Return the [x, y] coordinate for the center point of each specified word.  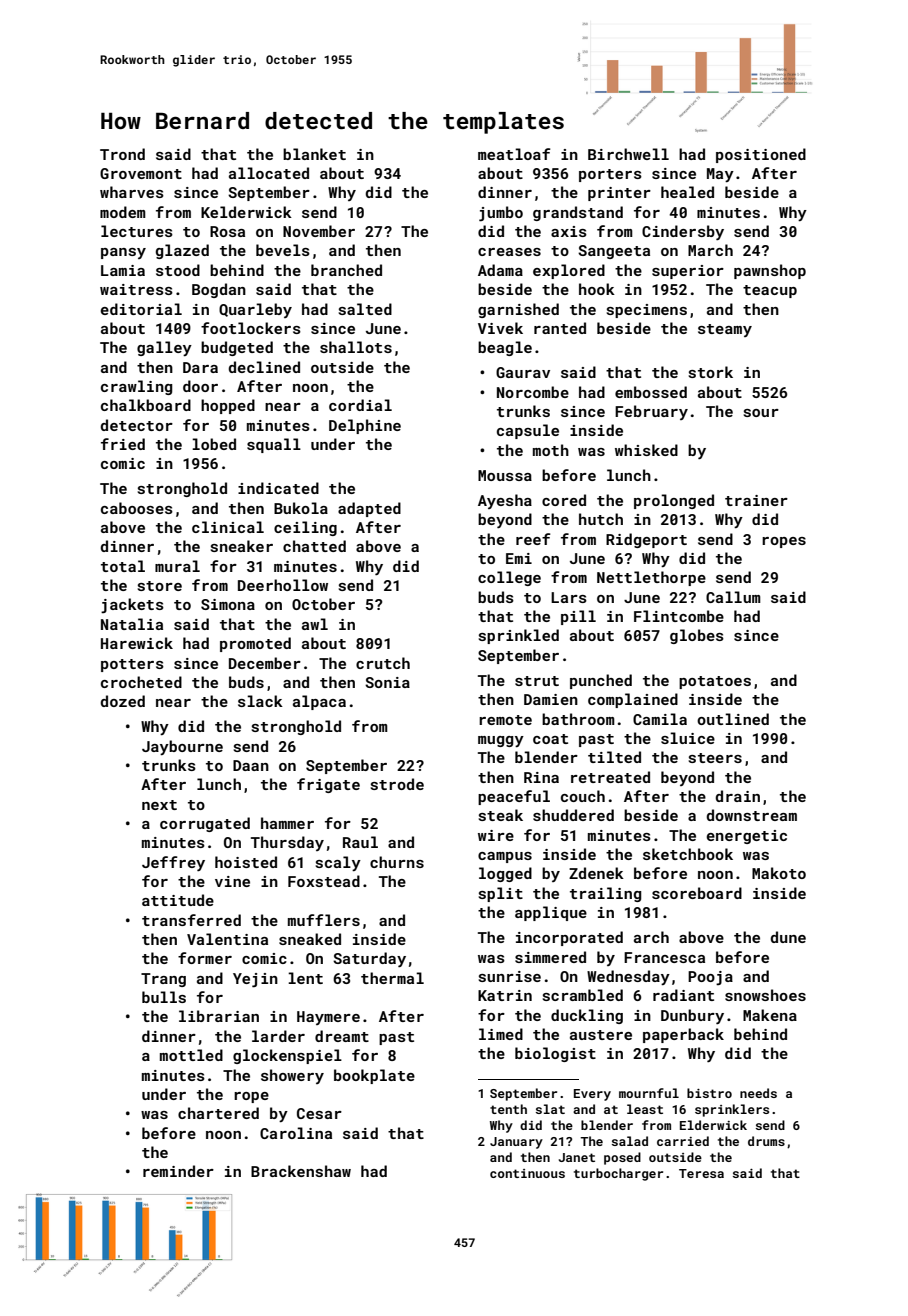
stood [178, 270]
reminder [178, 1171]
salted [365, 309]
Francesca [664, 957]
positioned [761, 155]
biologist [555, 1054]
